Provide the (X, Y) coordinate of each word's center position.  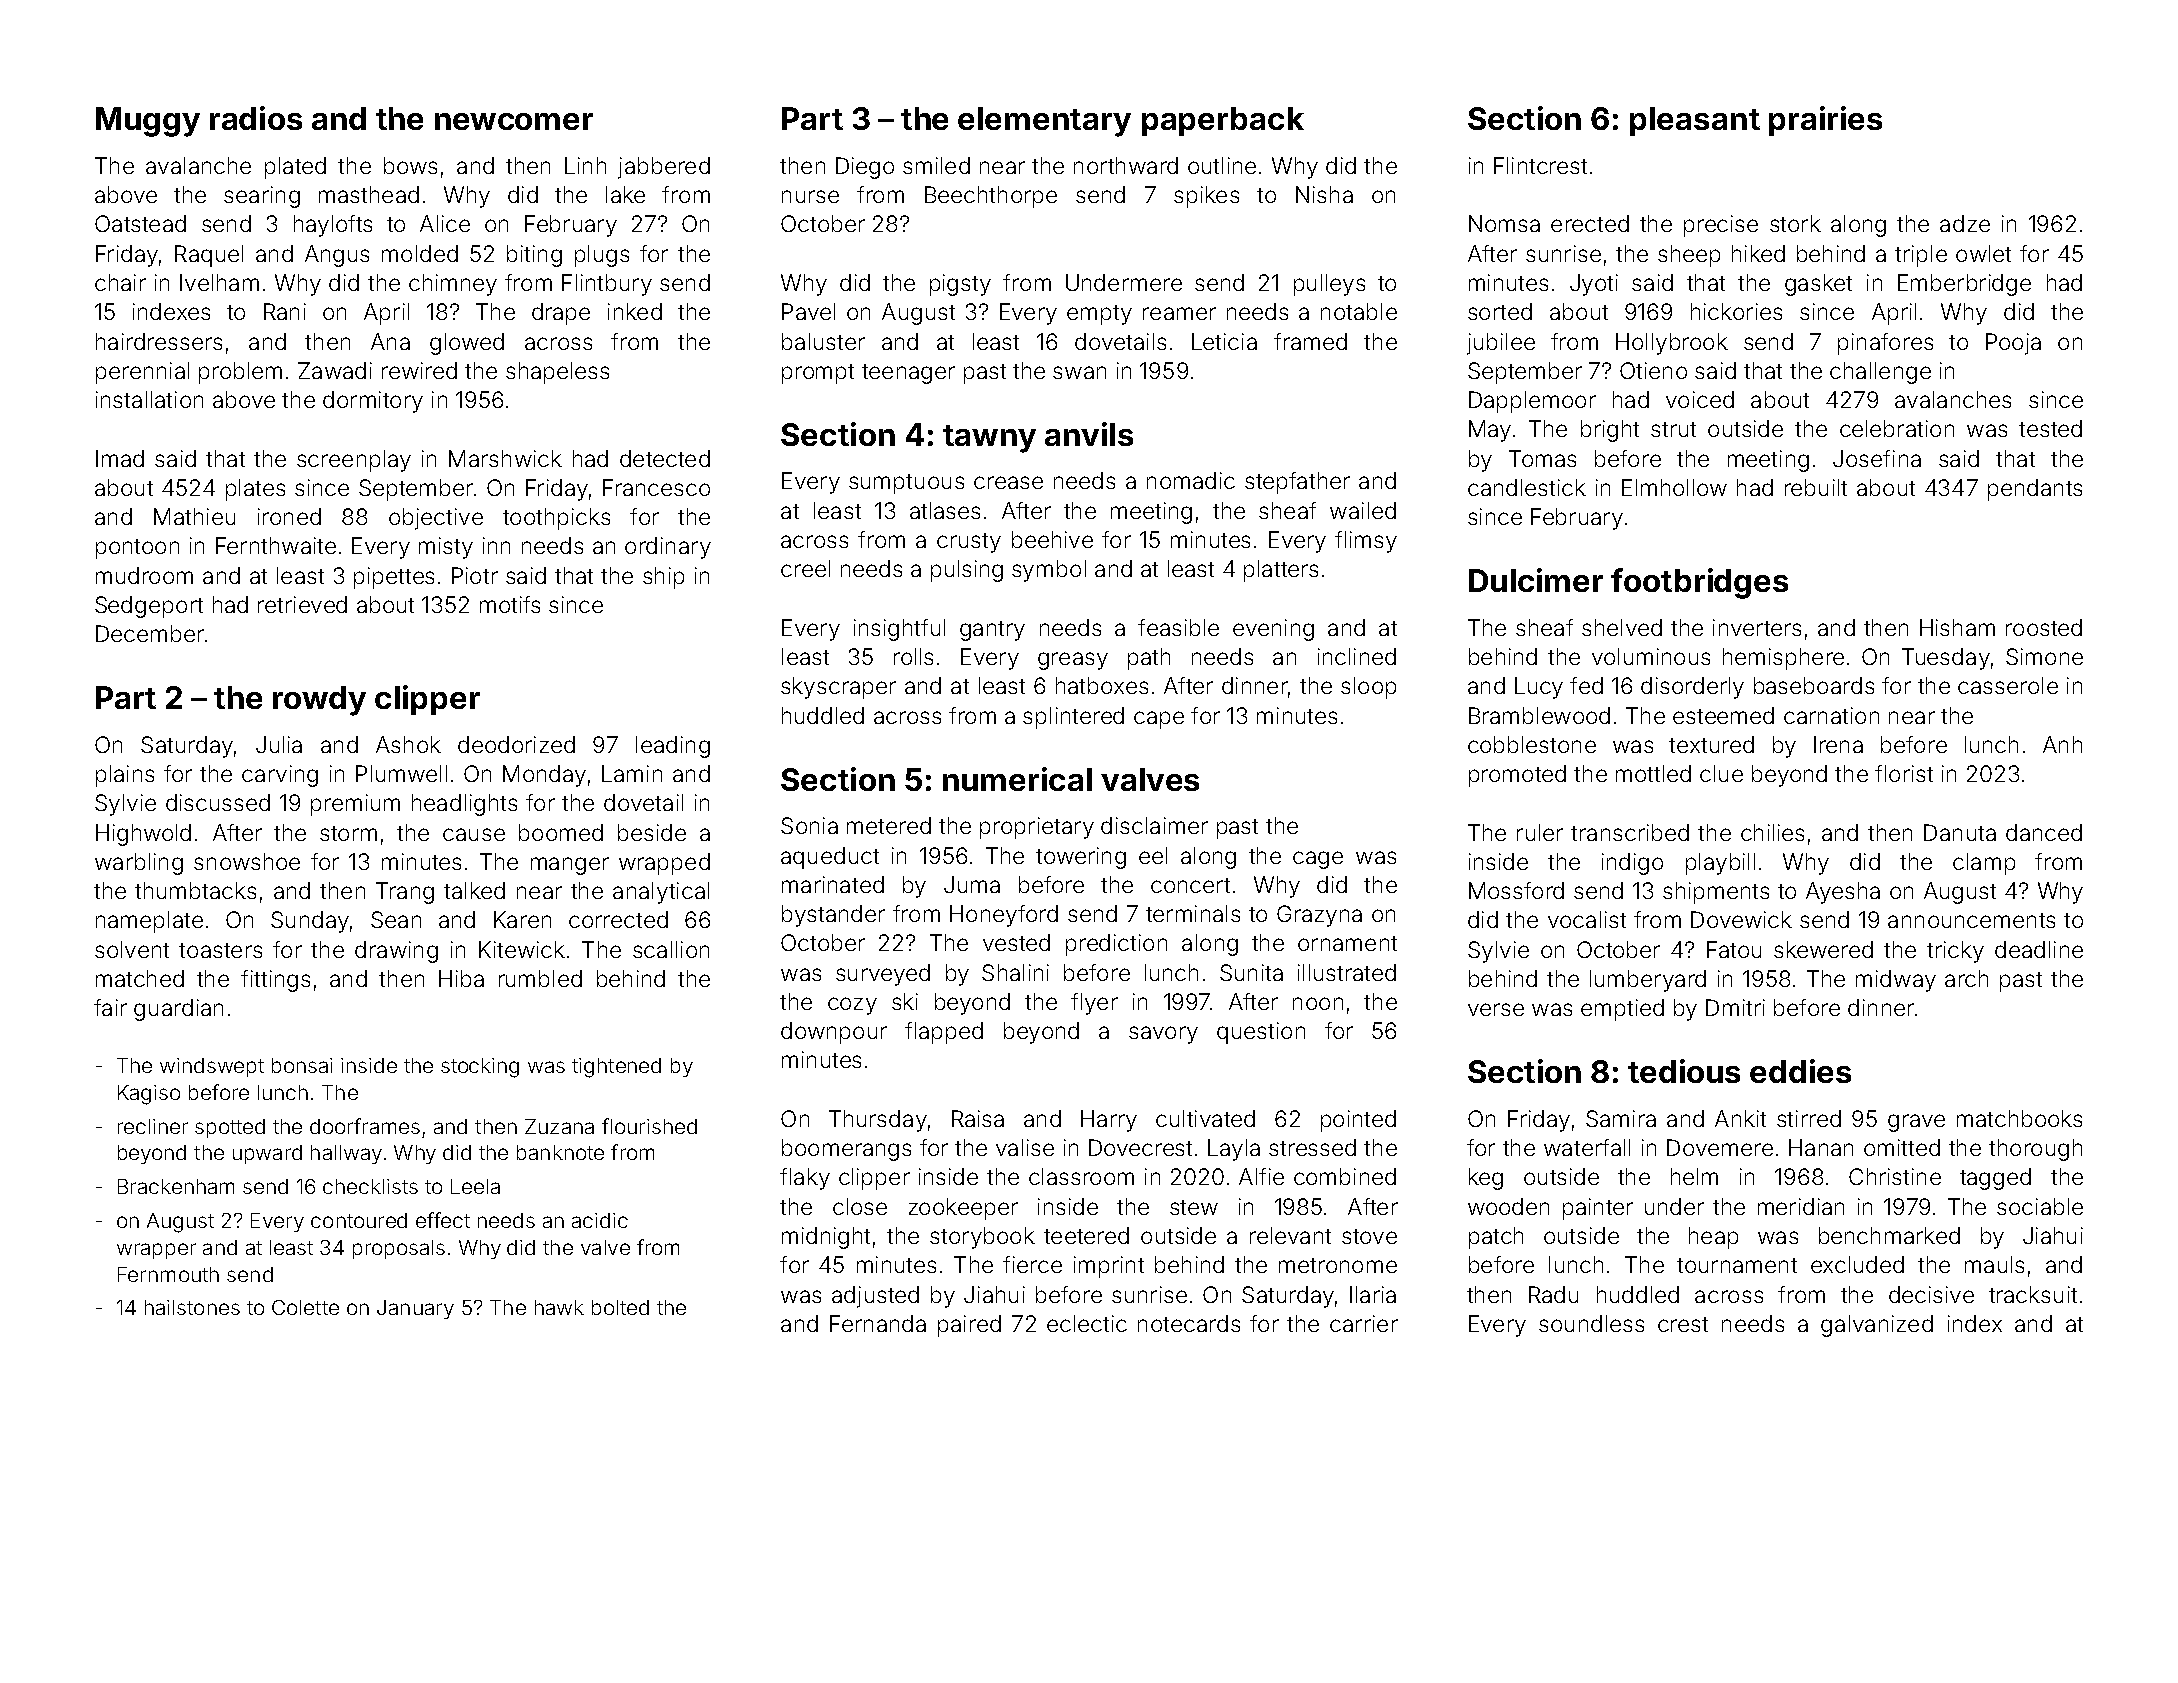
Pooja (2013, 344)
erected (1590, 223)
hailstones (192, 1307)
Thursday (878, 1121)
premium (355, 805)
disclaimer (1154, 825)
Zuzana (559, 1126)
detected (665, 458)
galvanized (1877, 1326)
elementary (1044, 122)
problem (240, 373)
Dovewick (1741, 919)
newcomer (514, 121)
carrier (1364, 1323)
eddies (1800, 1071)
